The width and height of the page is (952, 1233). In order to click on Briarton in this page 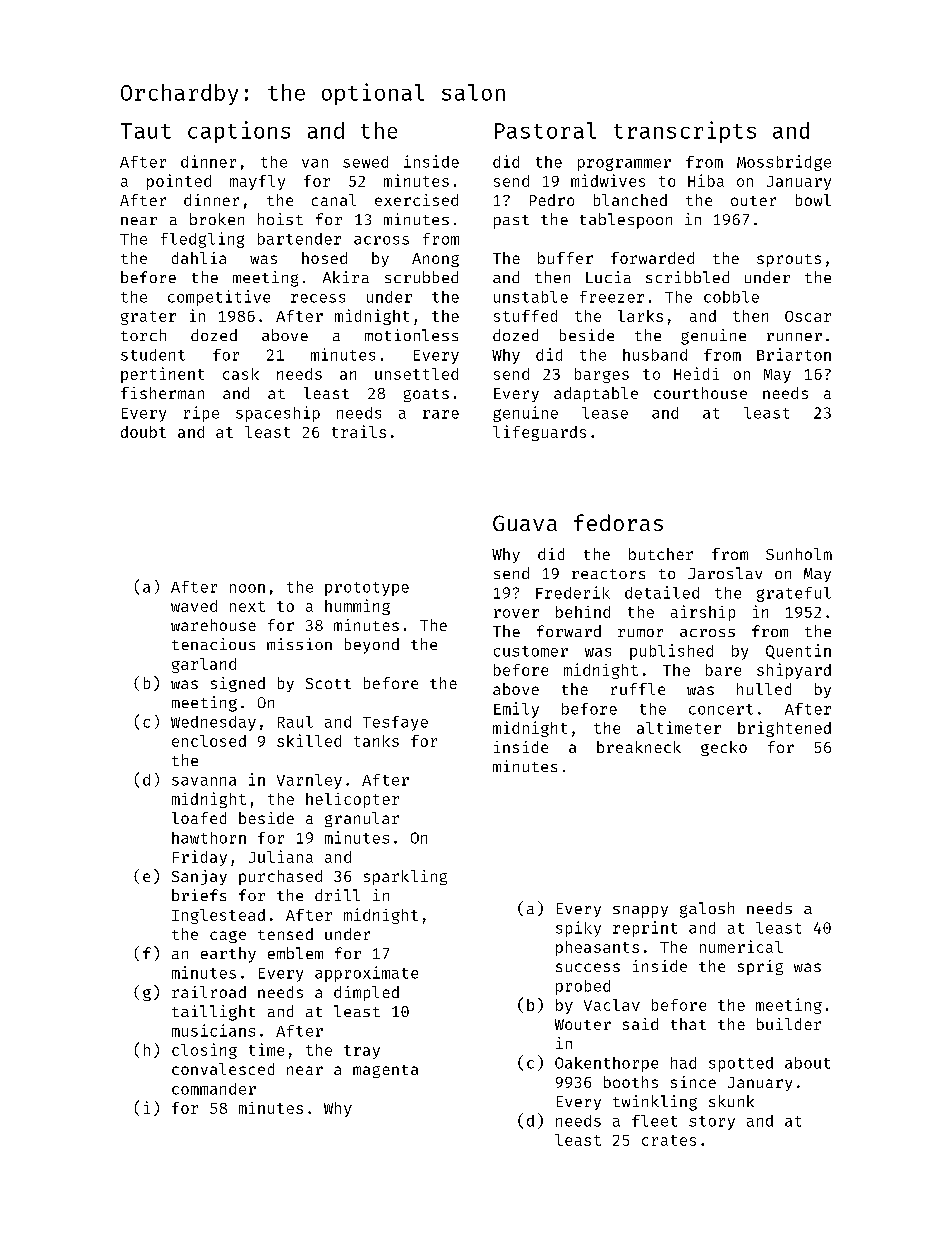, I will do `click(794, 354)`.
